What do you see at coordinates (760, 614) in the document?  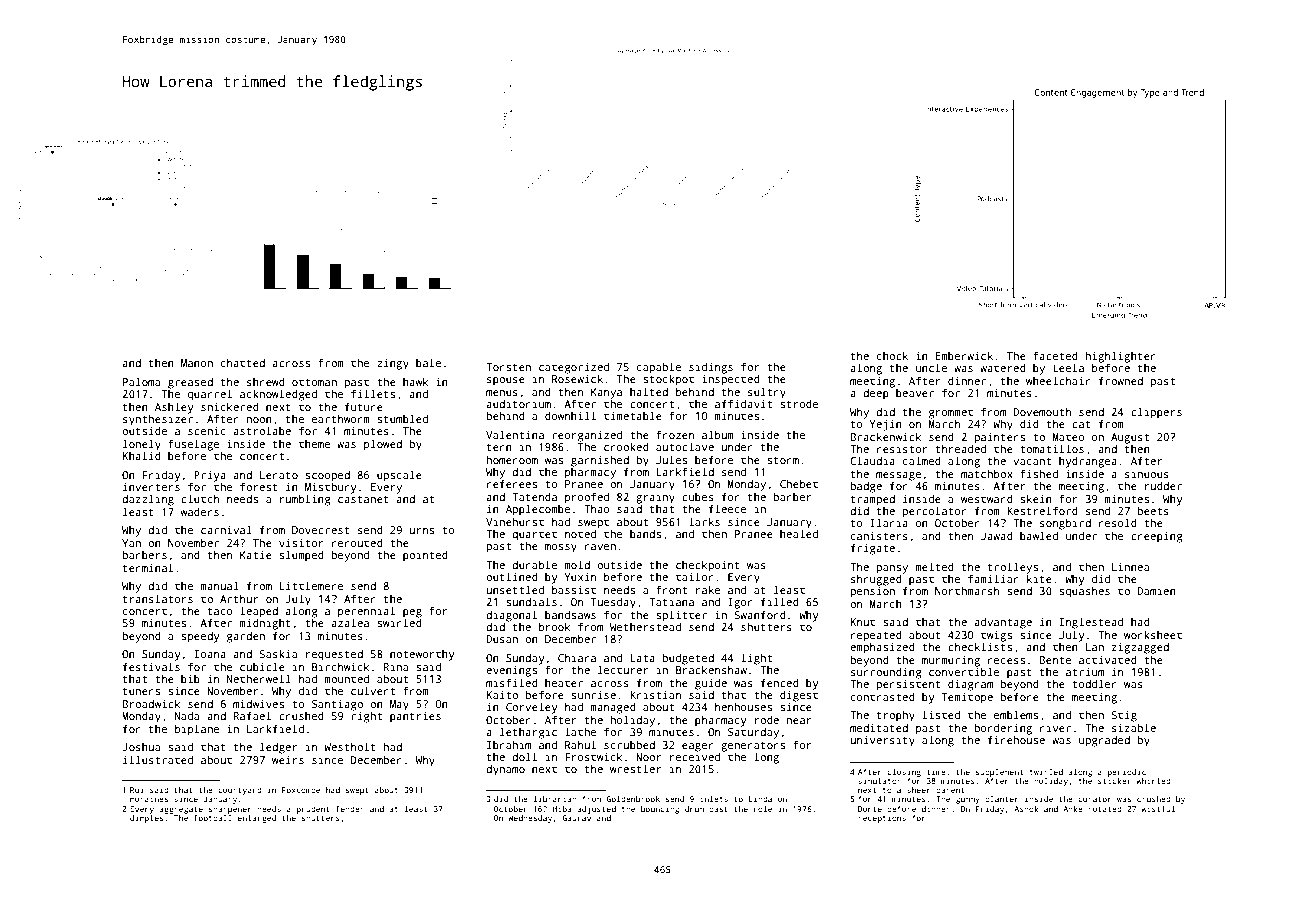 I see `Swanford` at bounding box center [760, 614].
